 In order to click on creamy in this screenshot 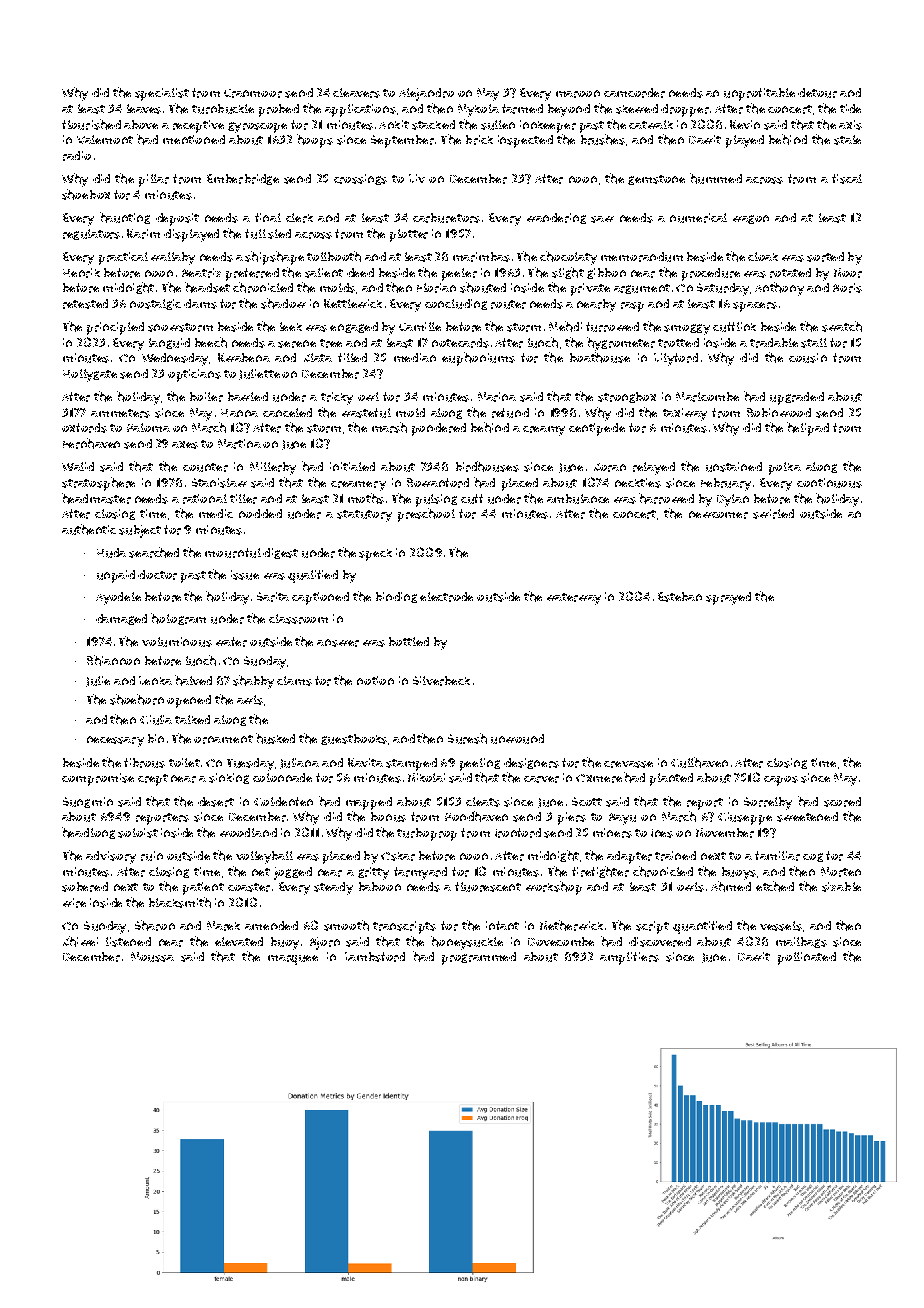, I will do `click(544, 431)`.
